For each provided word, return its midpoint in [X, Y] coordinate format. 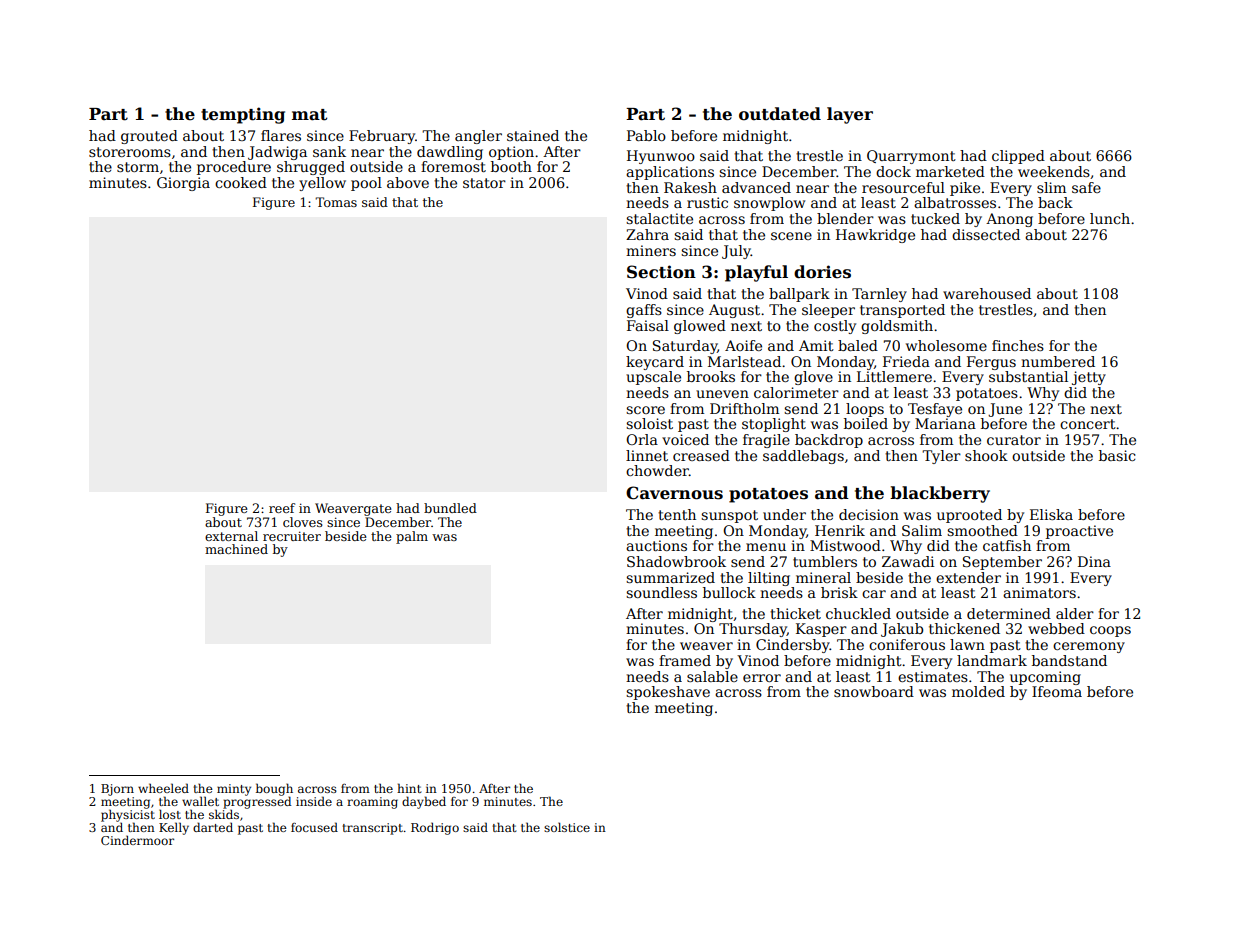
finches [1018, 345]
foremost [453, 166]
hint [409, 788]
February [382, 137]
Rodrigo [435, 828]
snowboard [874, 691]
